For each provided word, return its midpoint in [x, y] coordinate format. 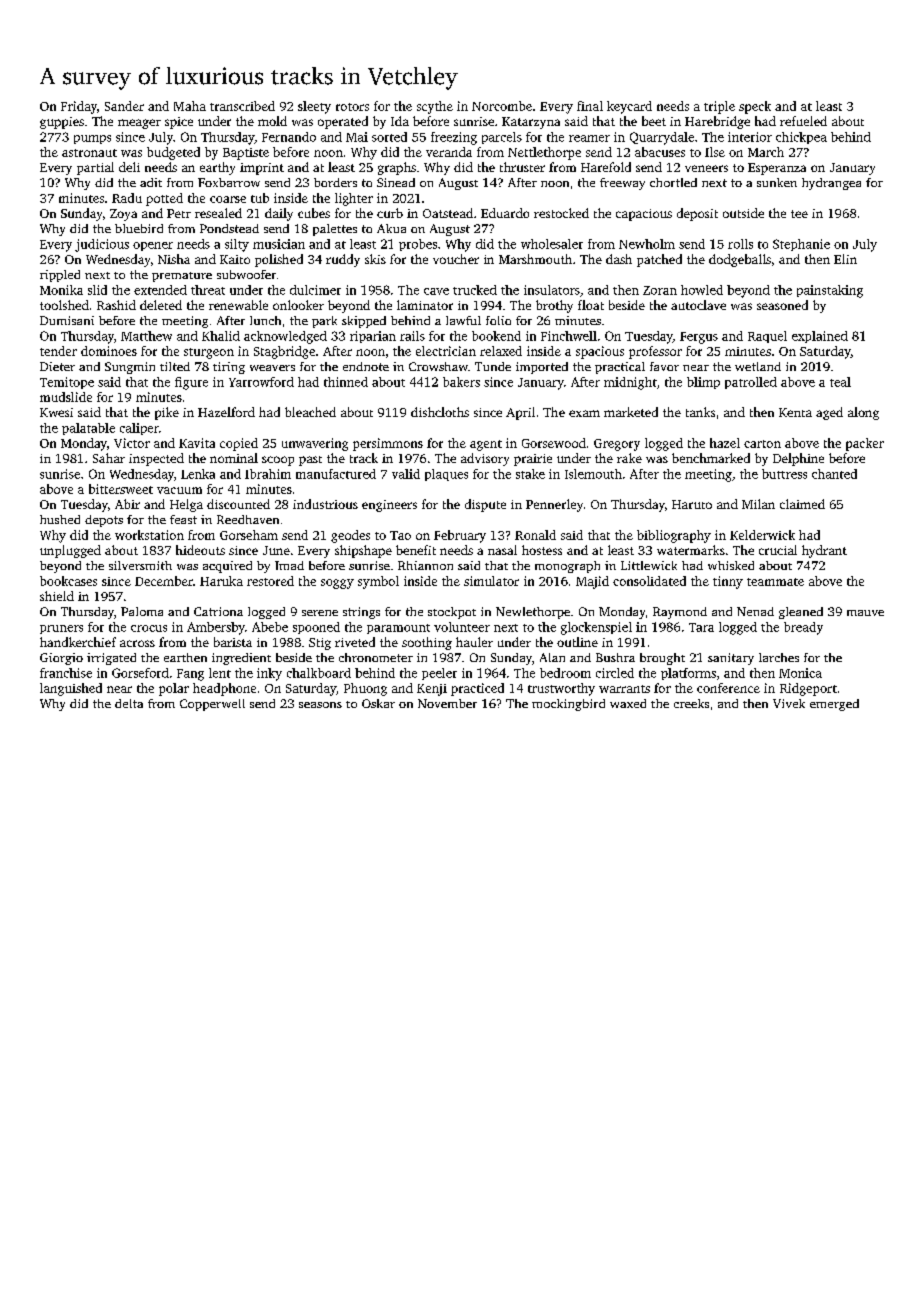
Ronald [535, 535]
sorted [389, 137]
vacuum [179, 490]
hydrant [824, 551]
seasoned [782, 305]
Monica [800, 673]
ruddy [343, 260]
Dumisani [67, 320]
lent [220, 673]
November [447, 703]
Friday [79, 107]
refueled [803, 121]
